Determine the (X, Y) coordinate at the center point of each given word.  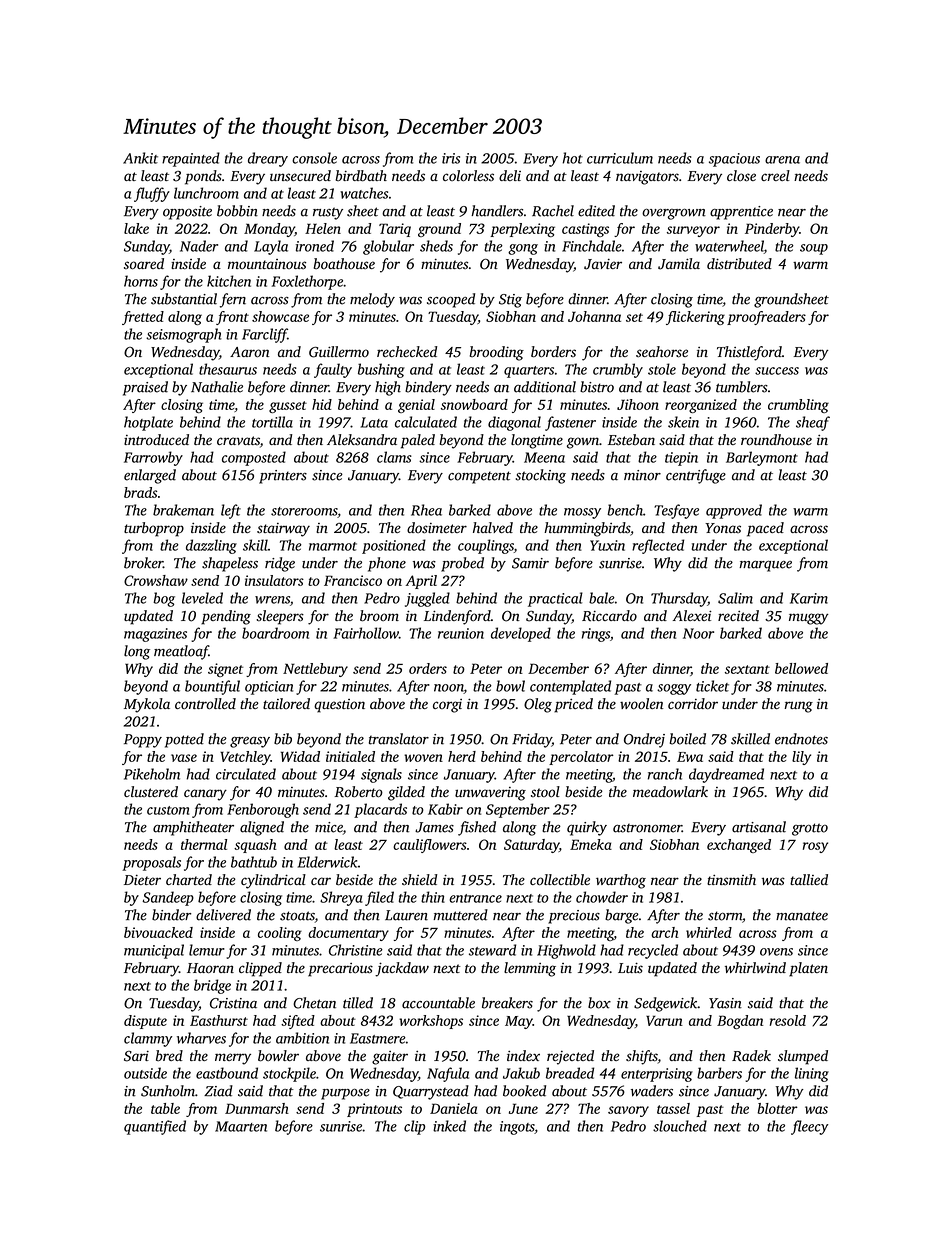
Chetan (314, 1003)
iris (451, 158)
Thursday (679, 599)
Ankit (140, 158)
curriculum (620, 158)
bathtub (254, 862)
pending (226, 617)
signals (381, 775)
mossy (582, 513)
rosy (815, 847)
